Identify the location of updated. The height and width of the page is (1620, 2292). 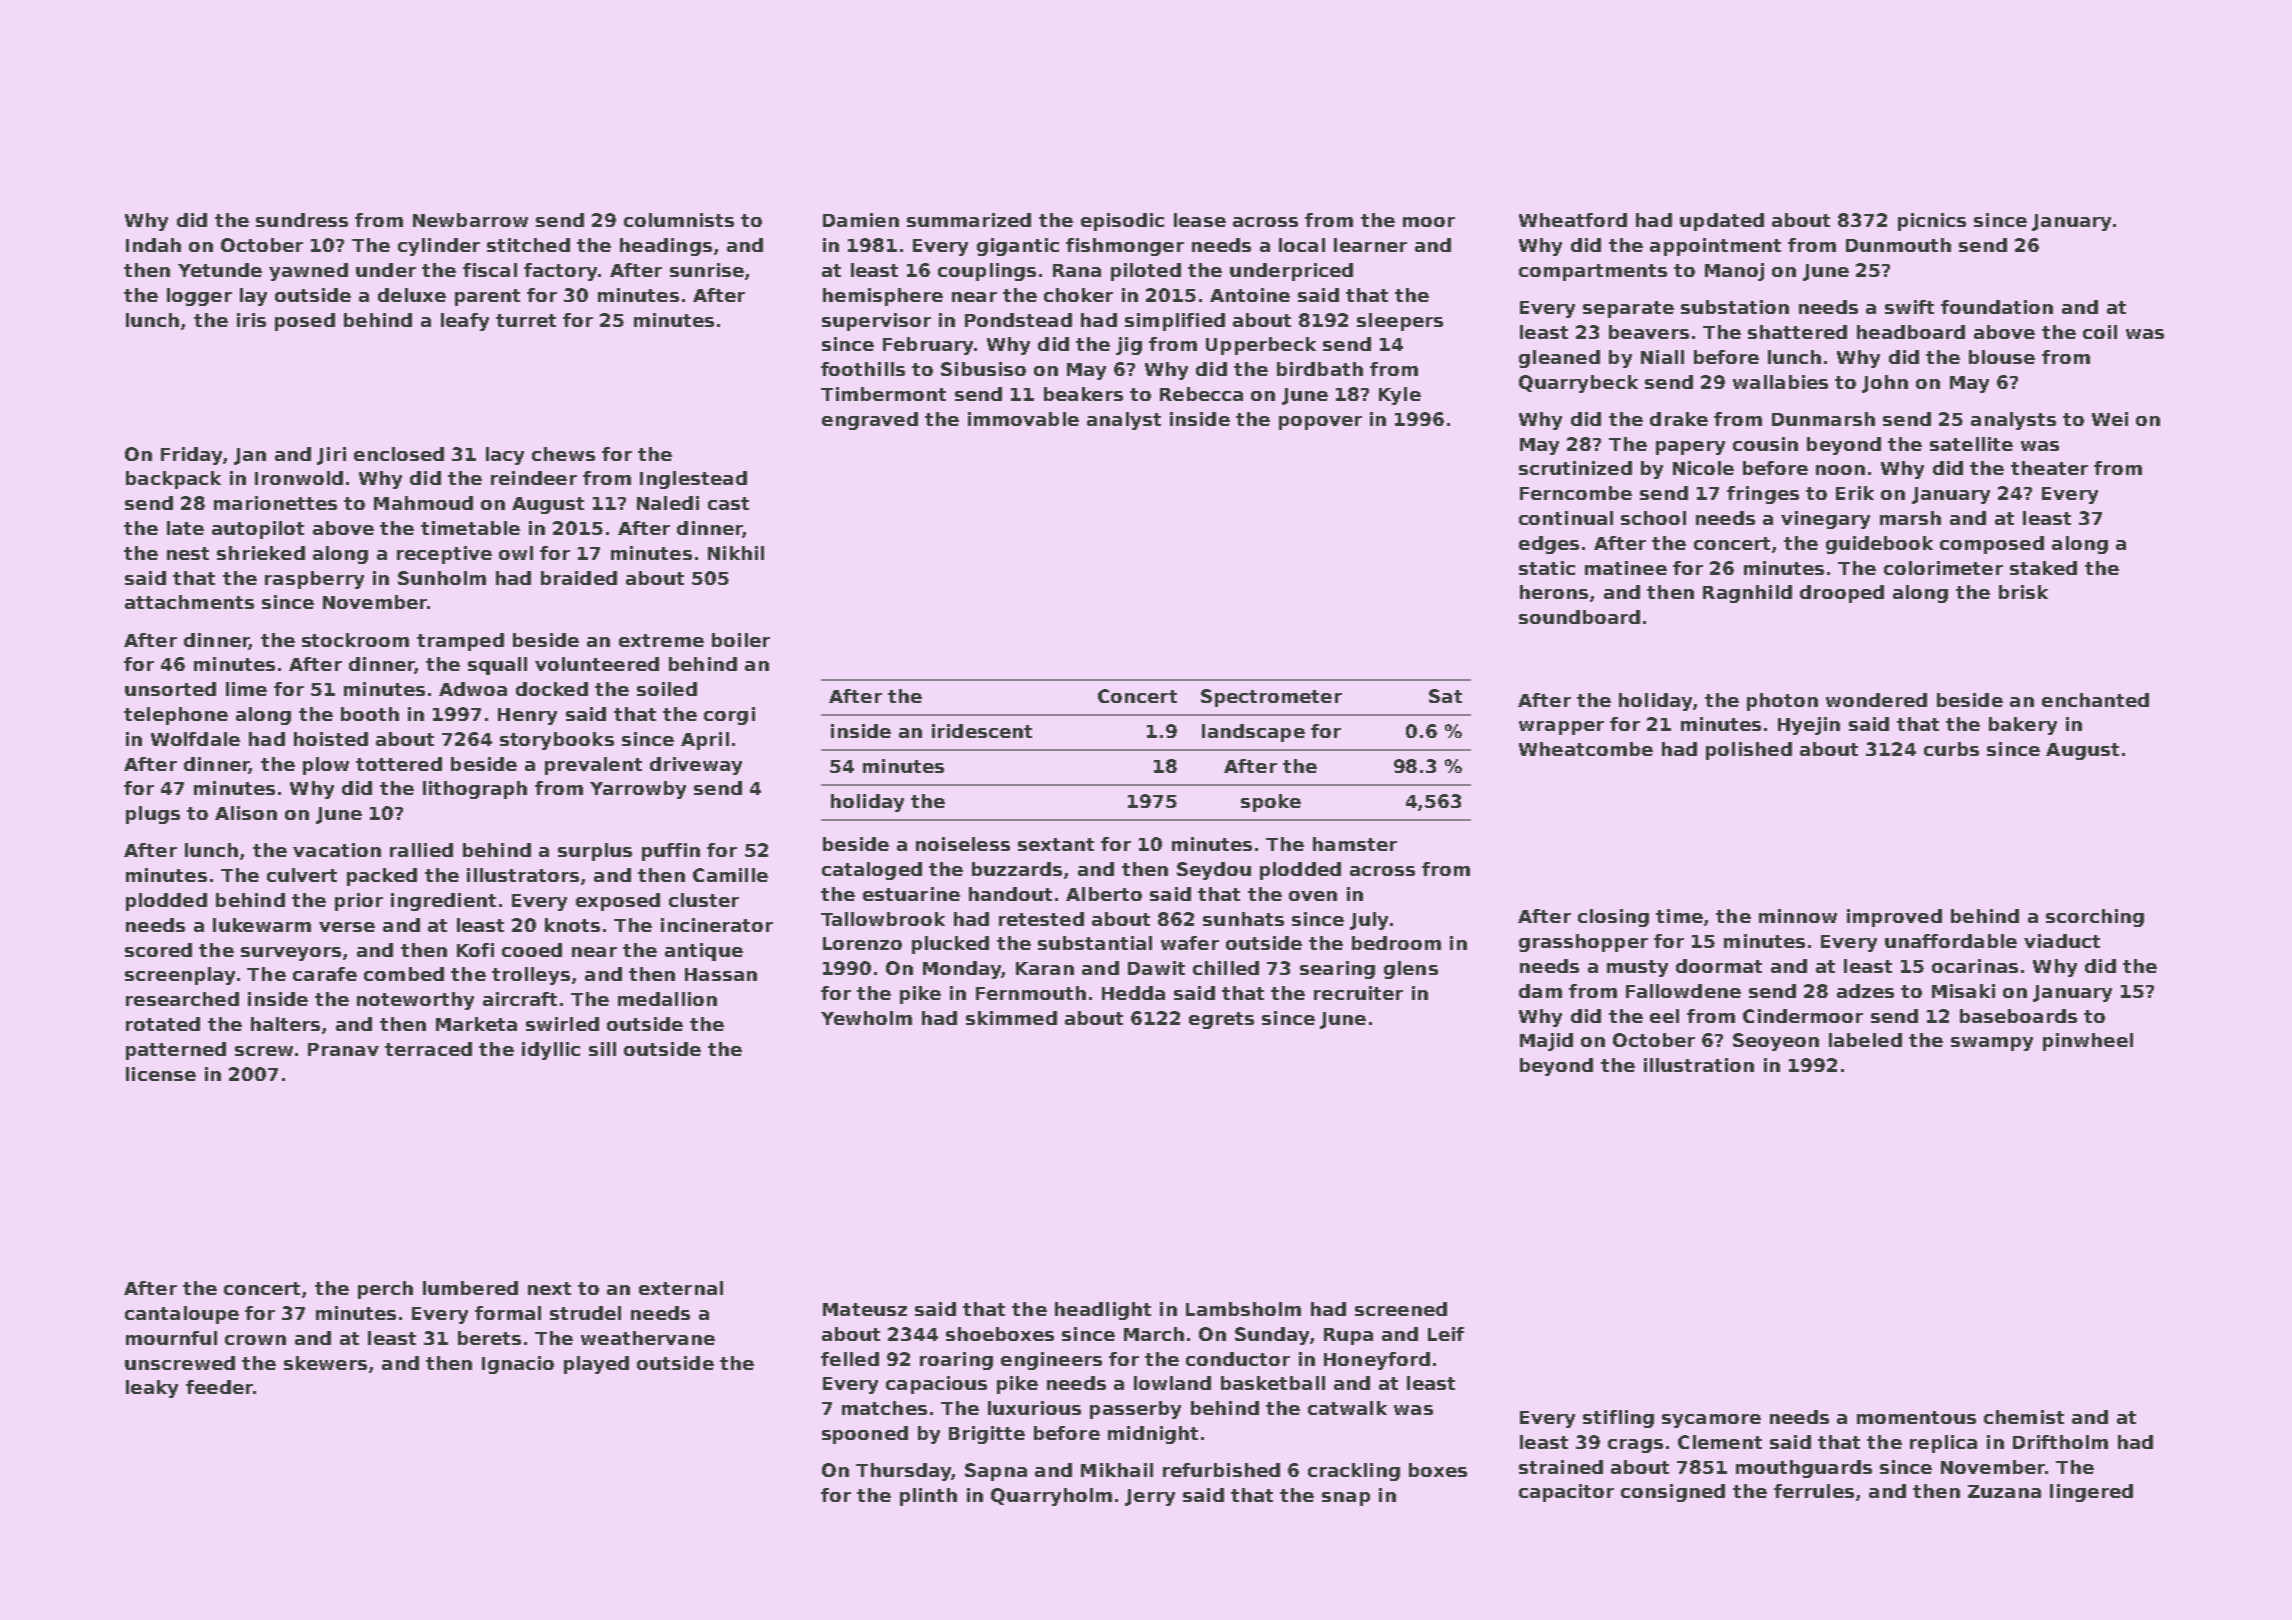
(1722, 222).
